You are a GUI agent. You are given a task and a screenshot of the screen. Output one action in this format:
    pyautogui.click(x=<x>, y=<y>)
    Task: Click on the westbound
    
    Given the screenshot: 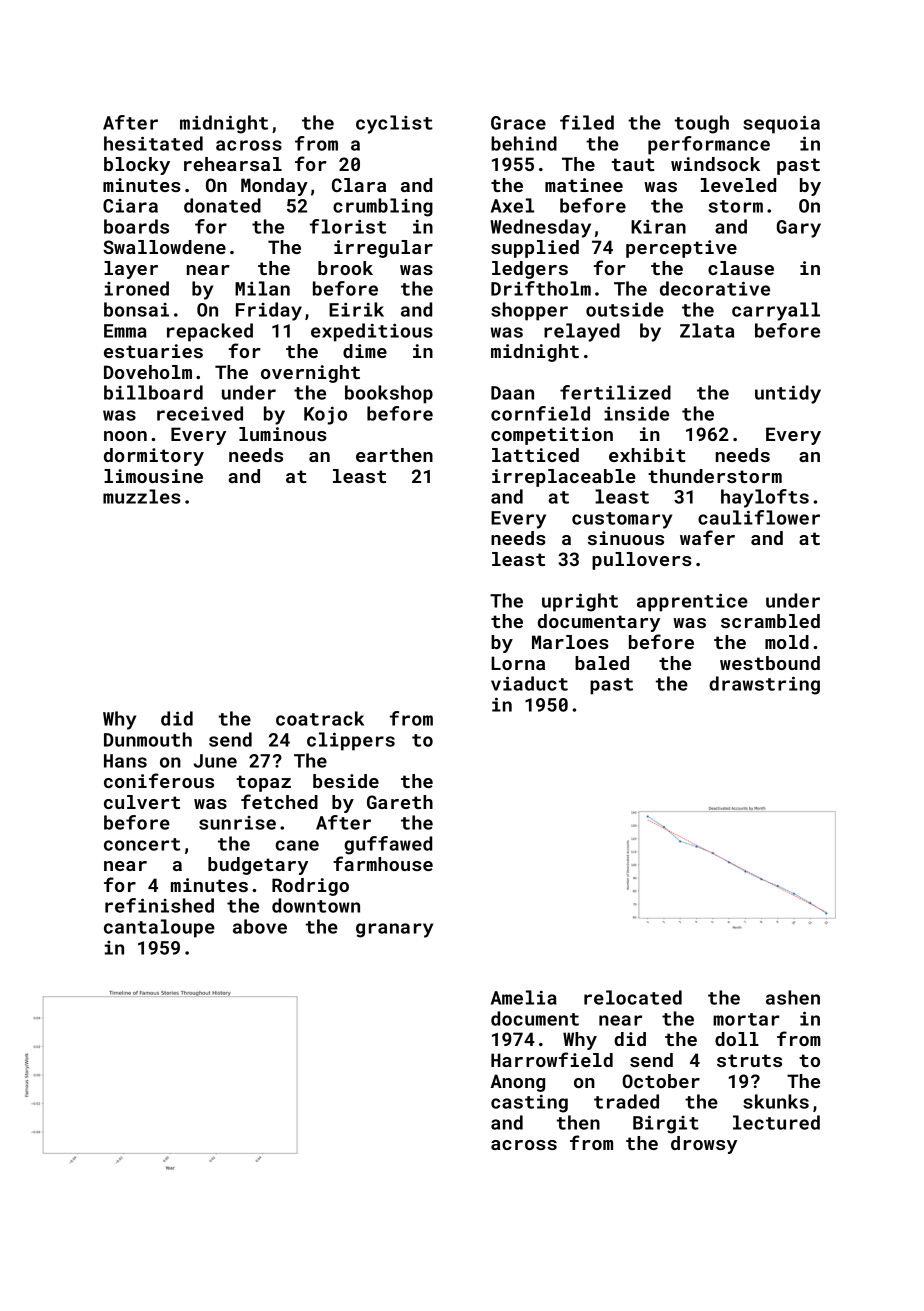 What is the action you would take?
    pyautogui.click(x=770, y=663)
